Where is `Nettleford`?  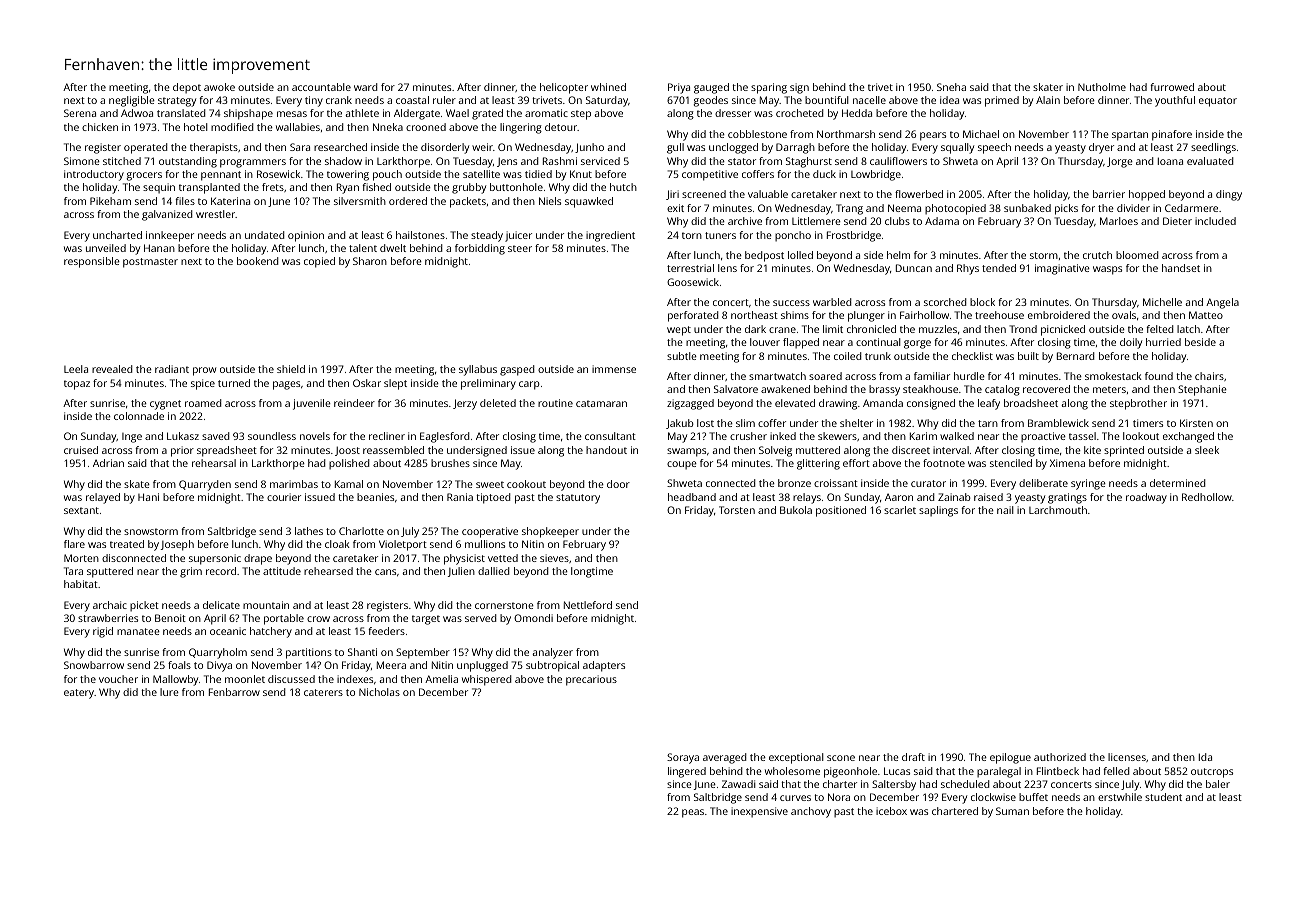 Nettleford is located at coordinates (588, 605).
